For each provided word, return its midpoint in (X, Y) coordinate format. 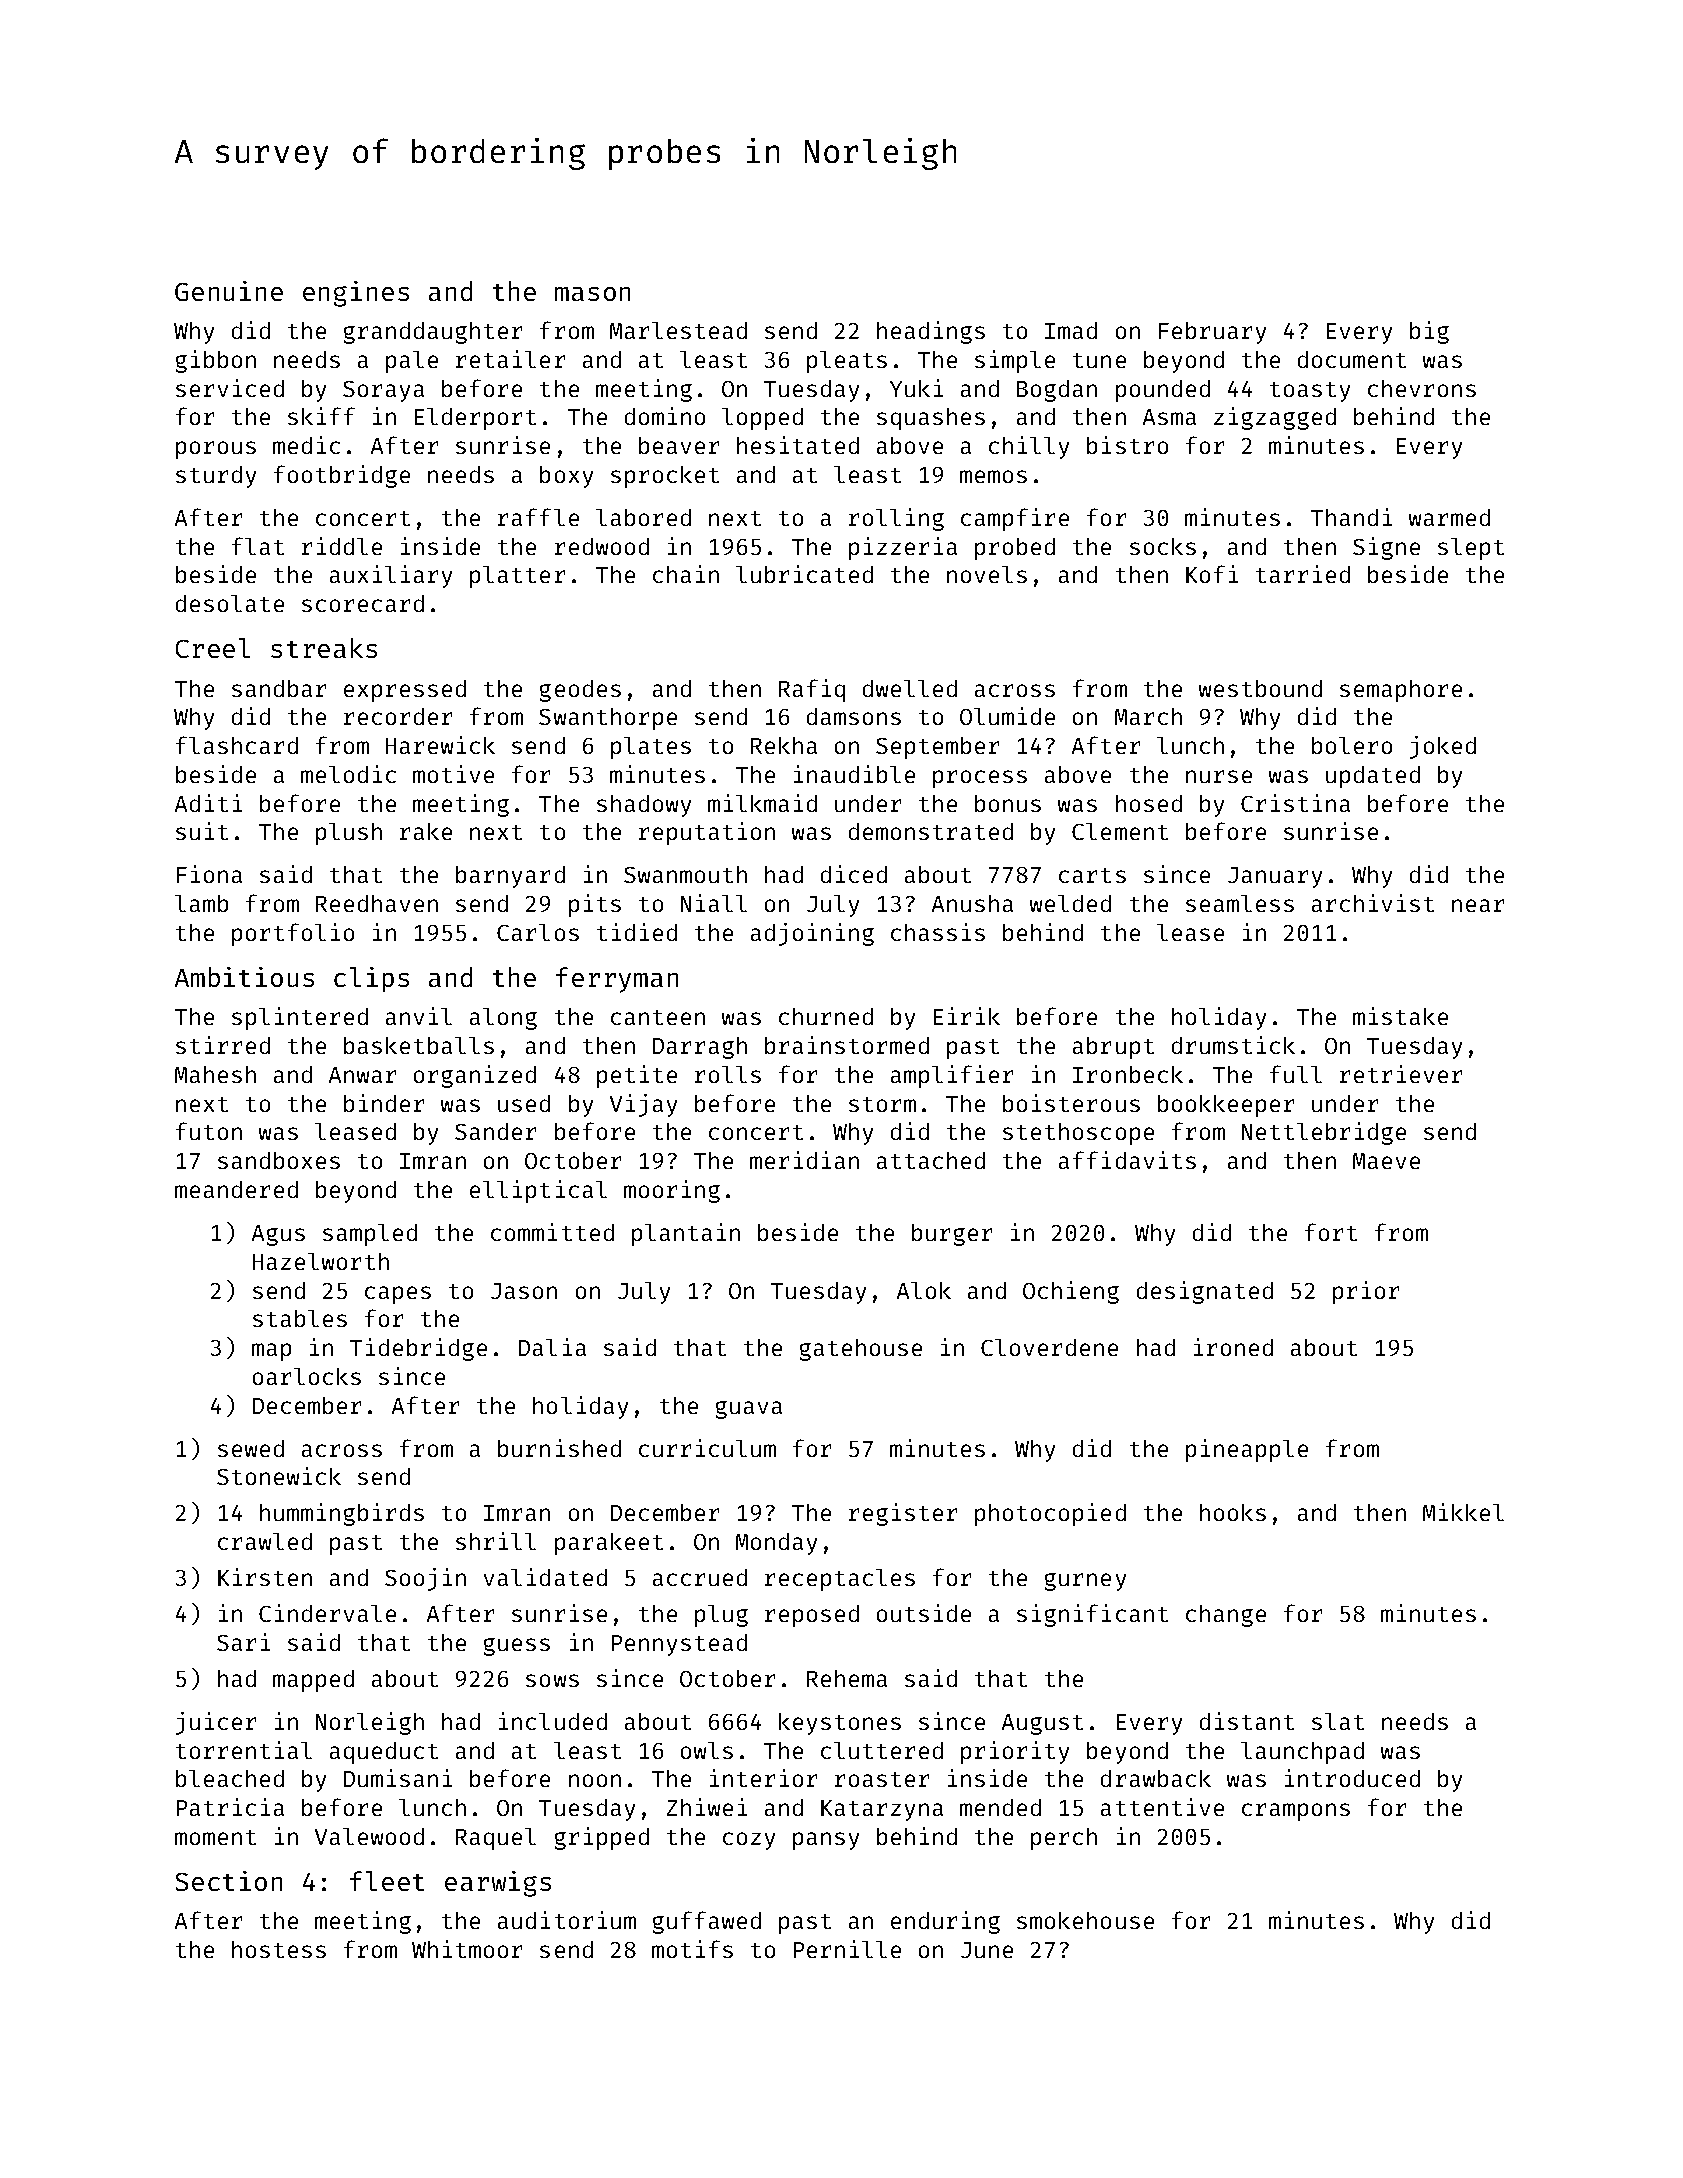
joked (1443, 747)
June (987, 1950)
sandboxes (279, 1160)
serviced (230, 388)
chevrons (1422, 388)
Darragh (700, 1048)
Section (229, 1881)
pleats (847, 362)
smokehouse (1085, 1920)
